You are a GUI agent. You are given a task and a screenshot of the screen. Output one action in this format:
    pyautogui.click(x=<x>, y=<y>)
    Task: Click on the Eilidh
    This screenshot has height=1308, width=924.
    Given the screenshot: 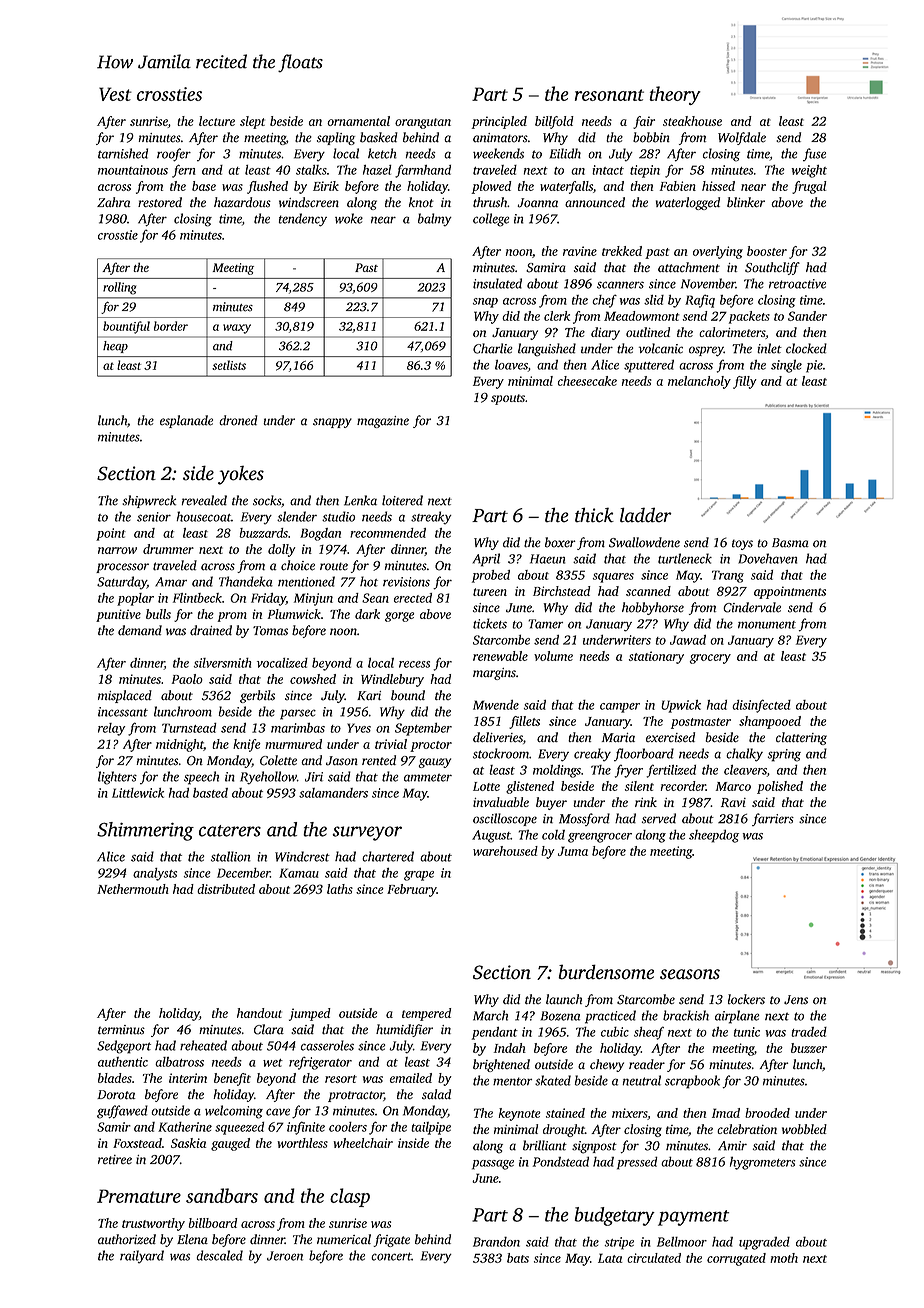 What is the action you would take?
    pyautogui.click(x=565, y=153)
